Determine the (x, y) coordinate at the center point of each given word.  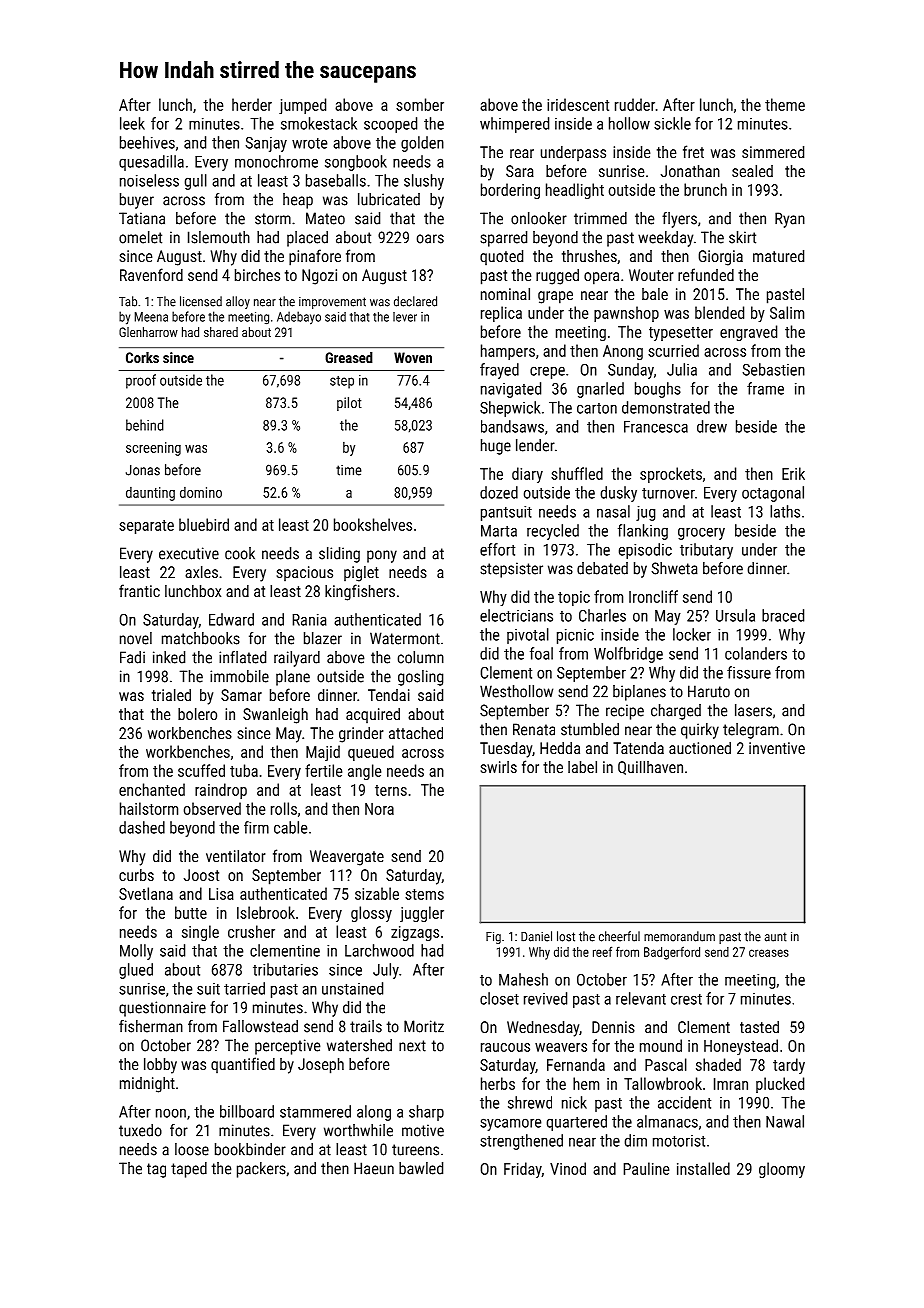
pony (382, 556)
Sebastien (773, 369)
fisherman (151, 1026)
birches (257, 275)
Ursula (735, 615)
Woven (413, 357)
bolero (197, 714)
